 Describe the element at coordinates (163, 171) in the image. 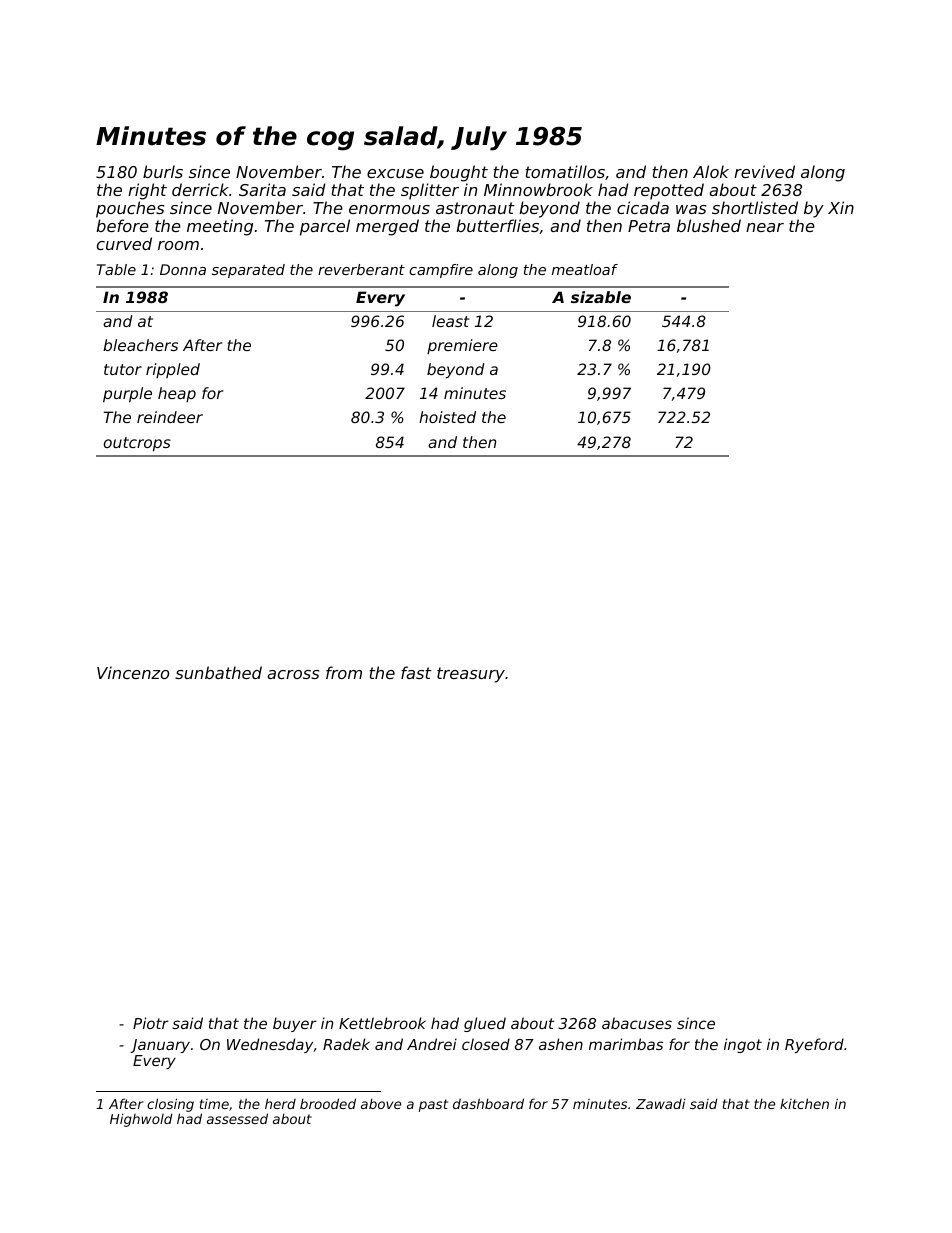

I see `burls` at that location.
